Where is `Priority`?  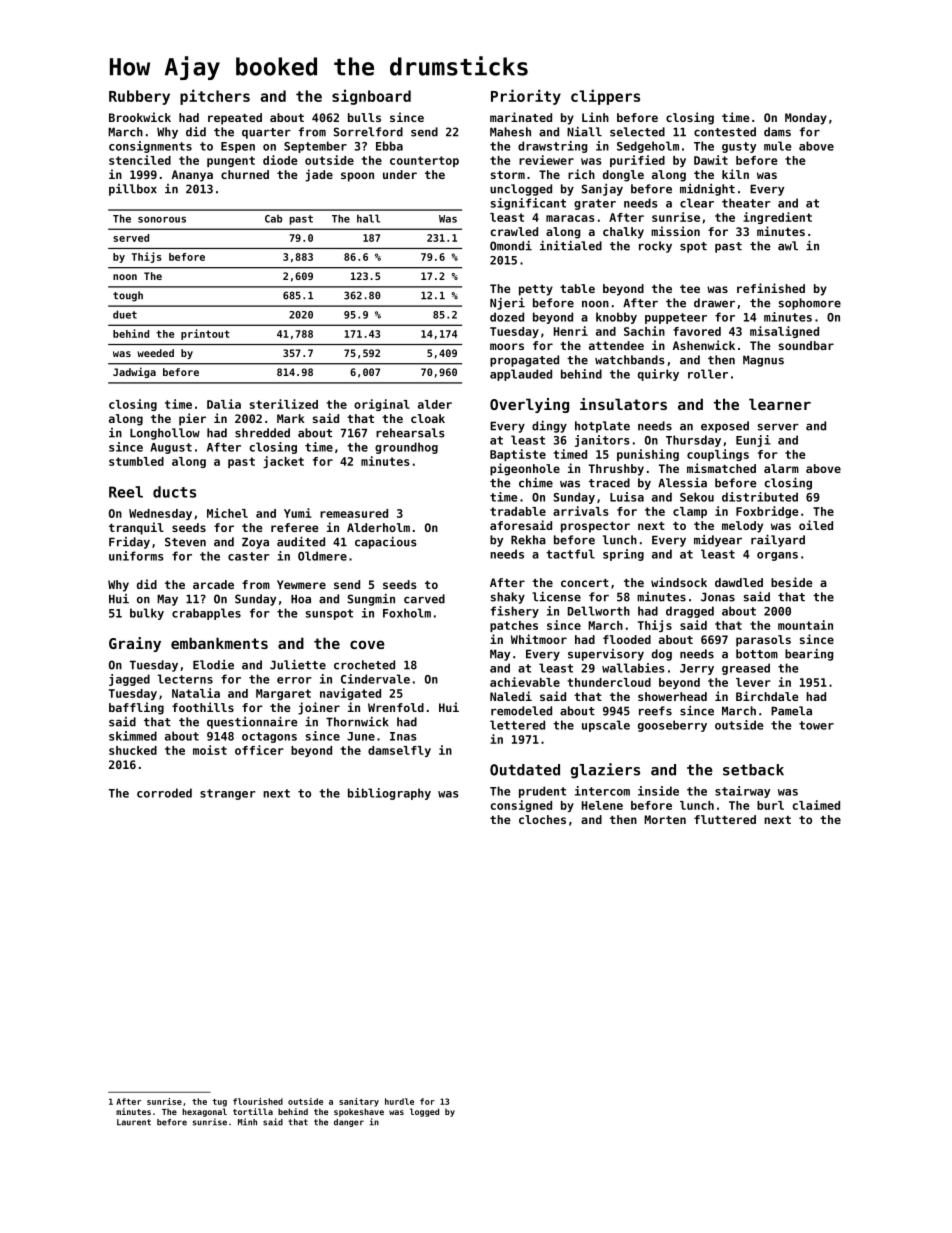
Priority is located at coordinates (526, 97).
